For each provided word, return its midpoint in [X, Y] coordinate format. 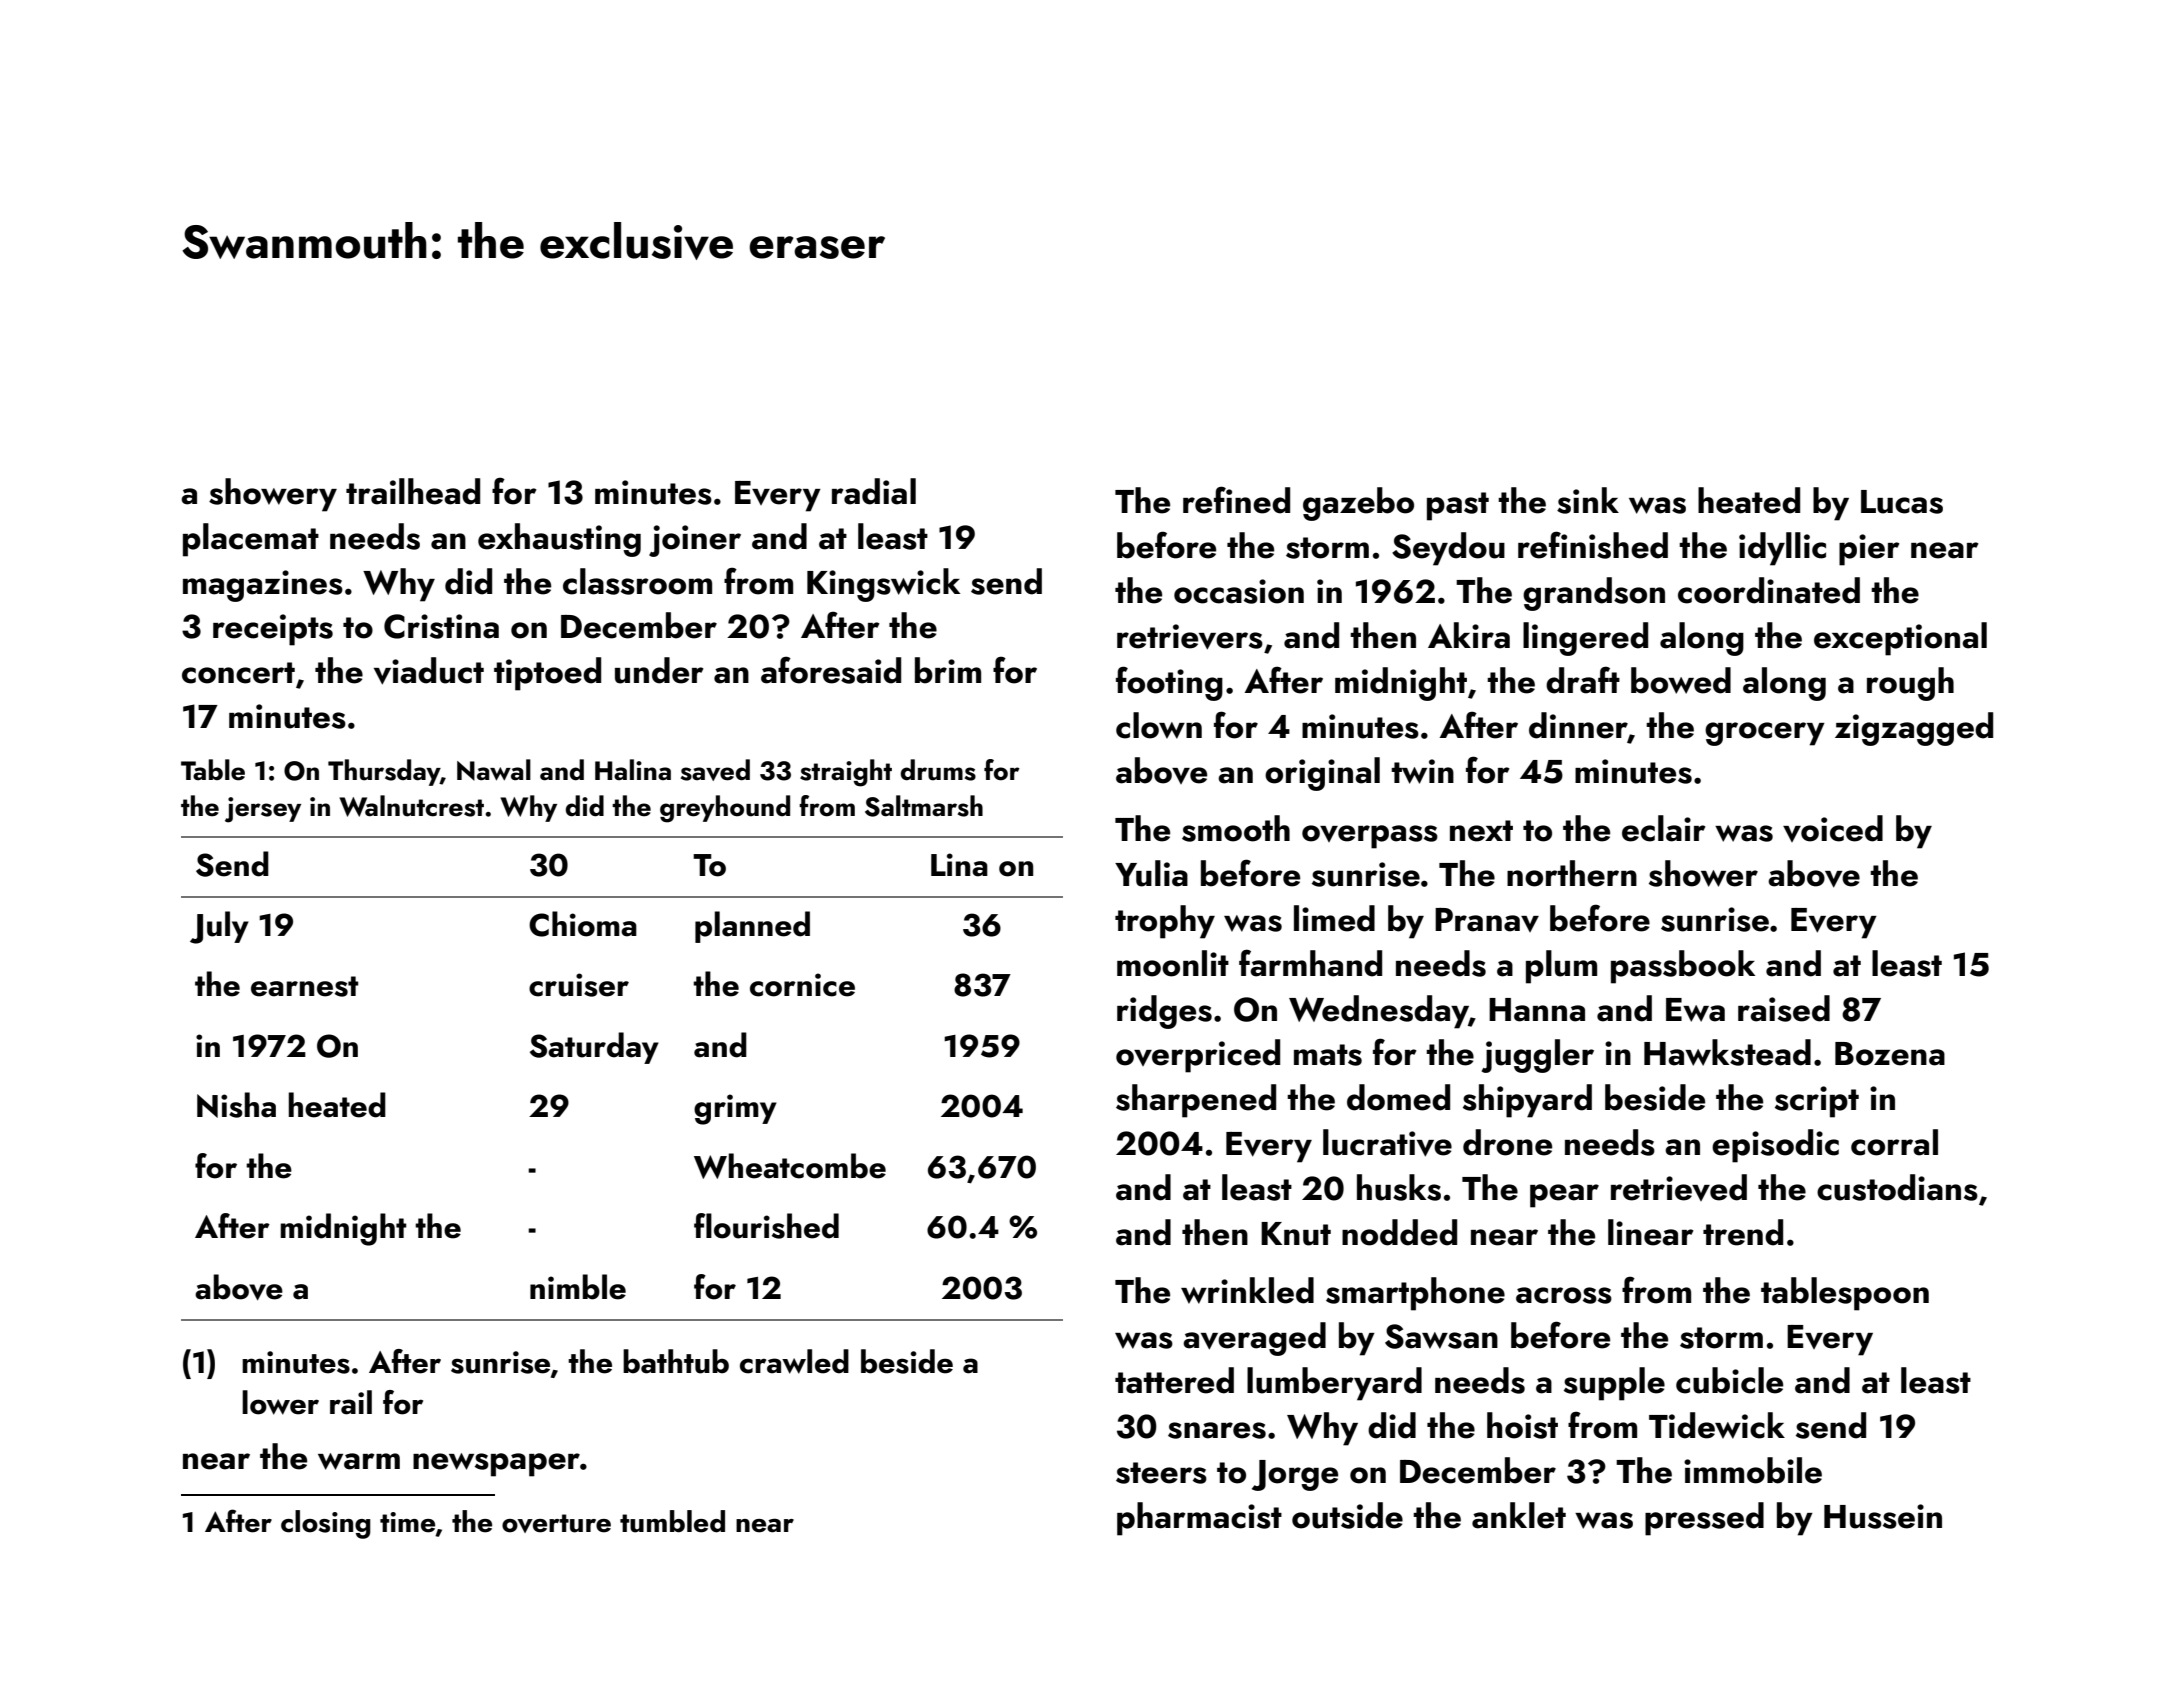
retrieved [1679, 1187]
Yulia [1151, 873]
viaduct [429, 671]
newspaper [496, 1465]
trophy [1165, 922]
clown [1159, 725]
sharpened [1196, 1101]
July [219, 927]
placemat [251, 540]
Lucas [1902, 502]
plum [1561, 967]
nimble [578, 1287]
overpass [1370, 837]
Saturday [594, 1048]
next [1481, 831]
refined [1236, 500]
